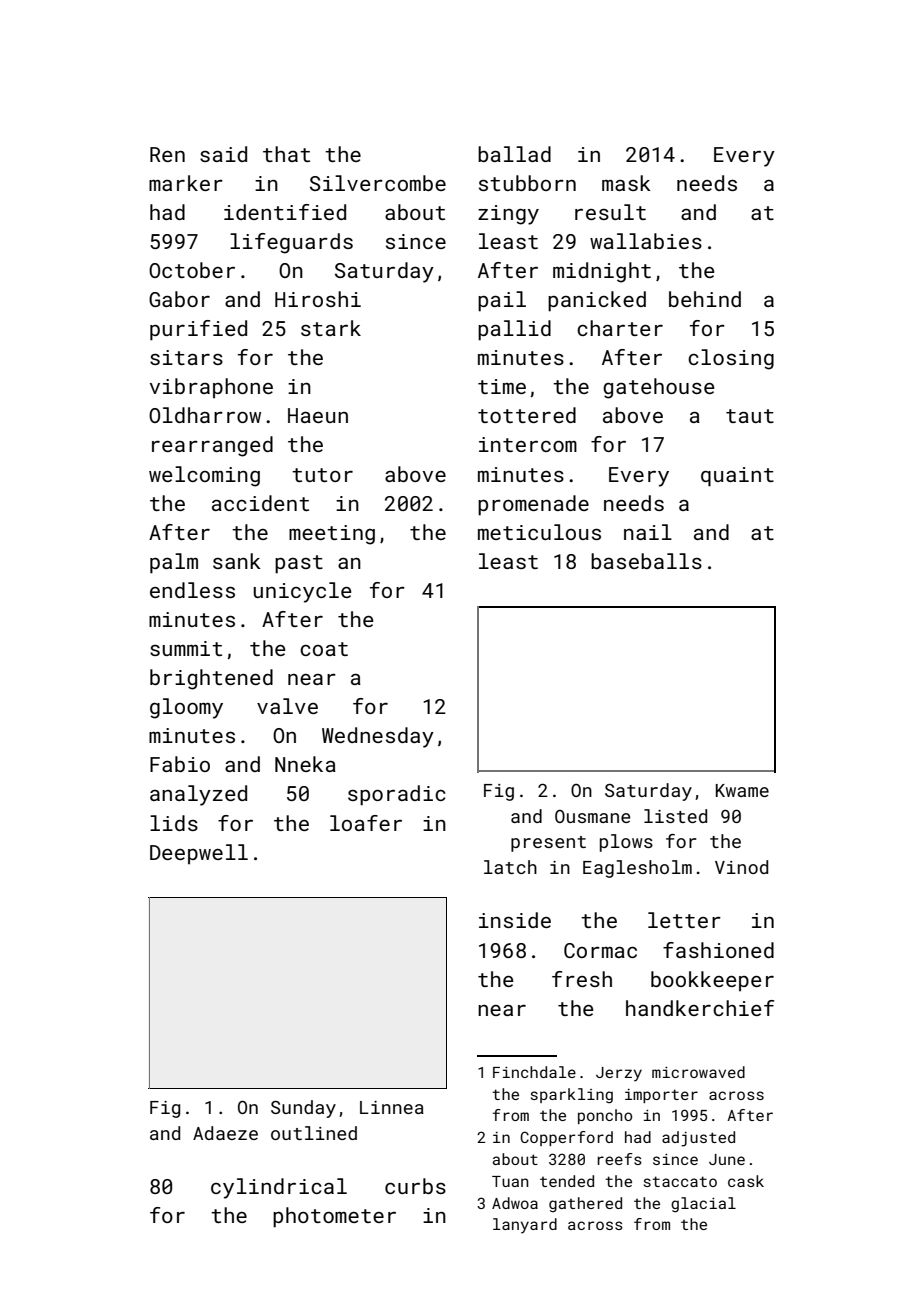 Image resolution: width=924 pixels, height=1311 pixels. Describe the element at coordinates (286, 154) in the document. I see `that` at that location.
